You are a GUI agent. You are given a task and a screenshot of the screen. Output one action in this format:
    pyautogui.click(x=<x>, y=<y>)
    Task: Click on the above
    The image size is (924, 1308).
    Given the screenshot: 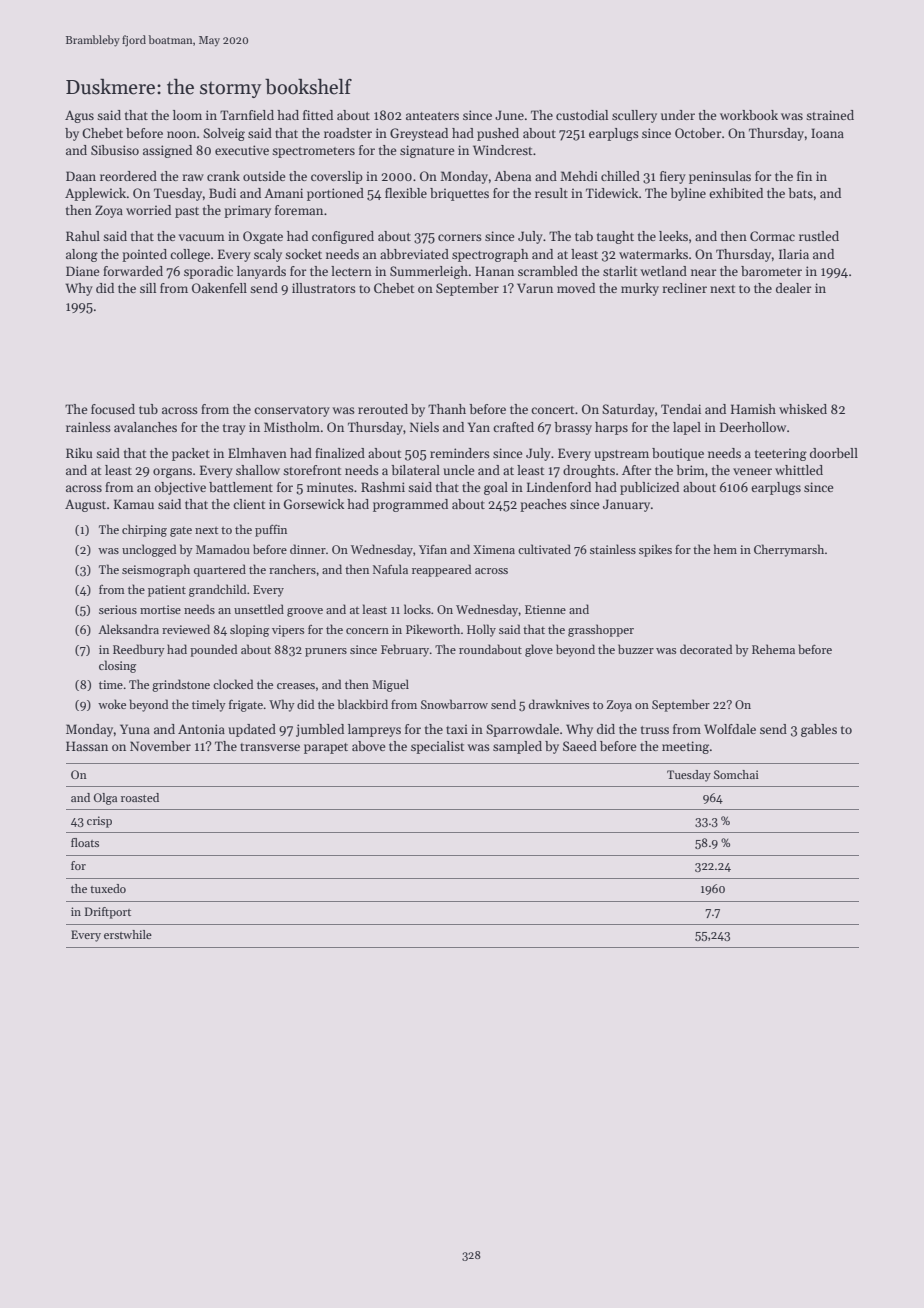 What is the action you would take?
    pyautogui.click(x=368, y=746)
